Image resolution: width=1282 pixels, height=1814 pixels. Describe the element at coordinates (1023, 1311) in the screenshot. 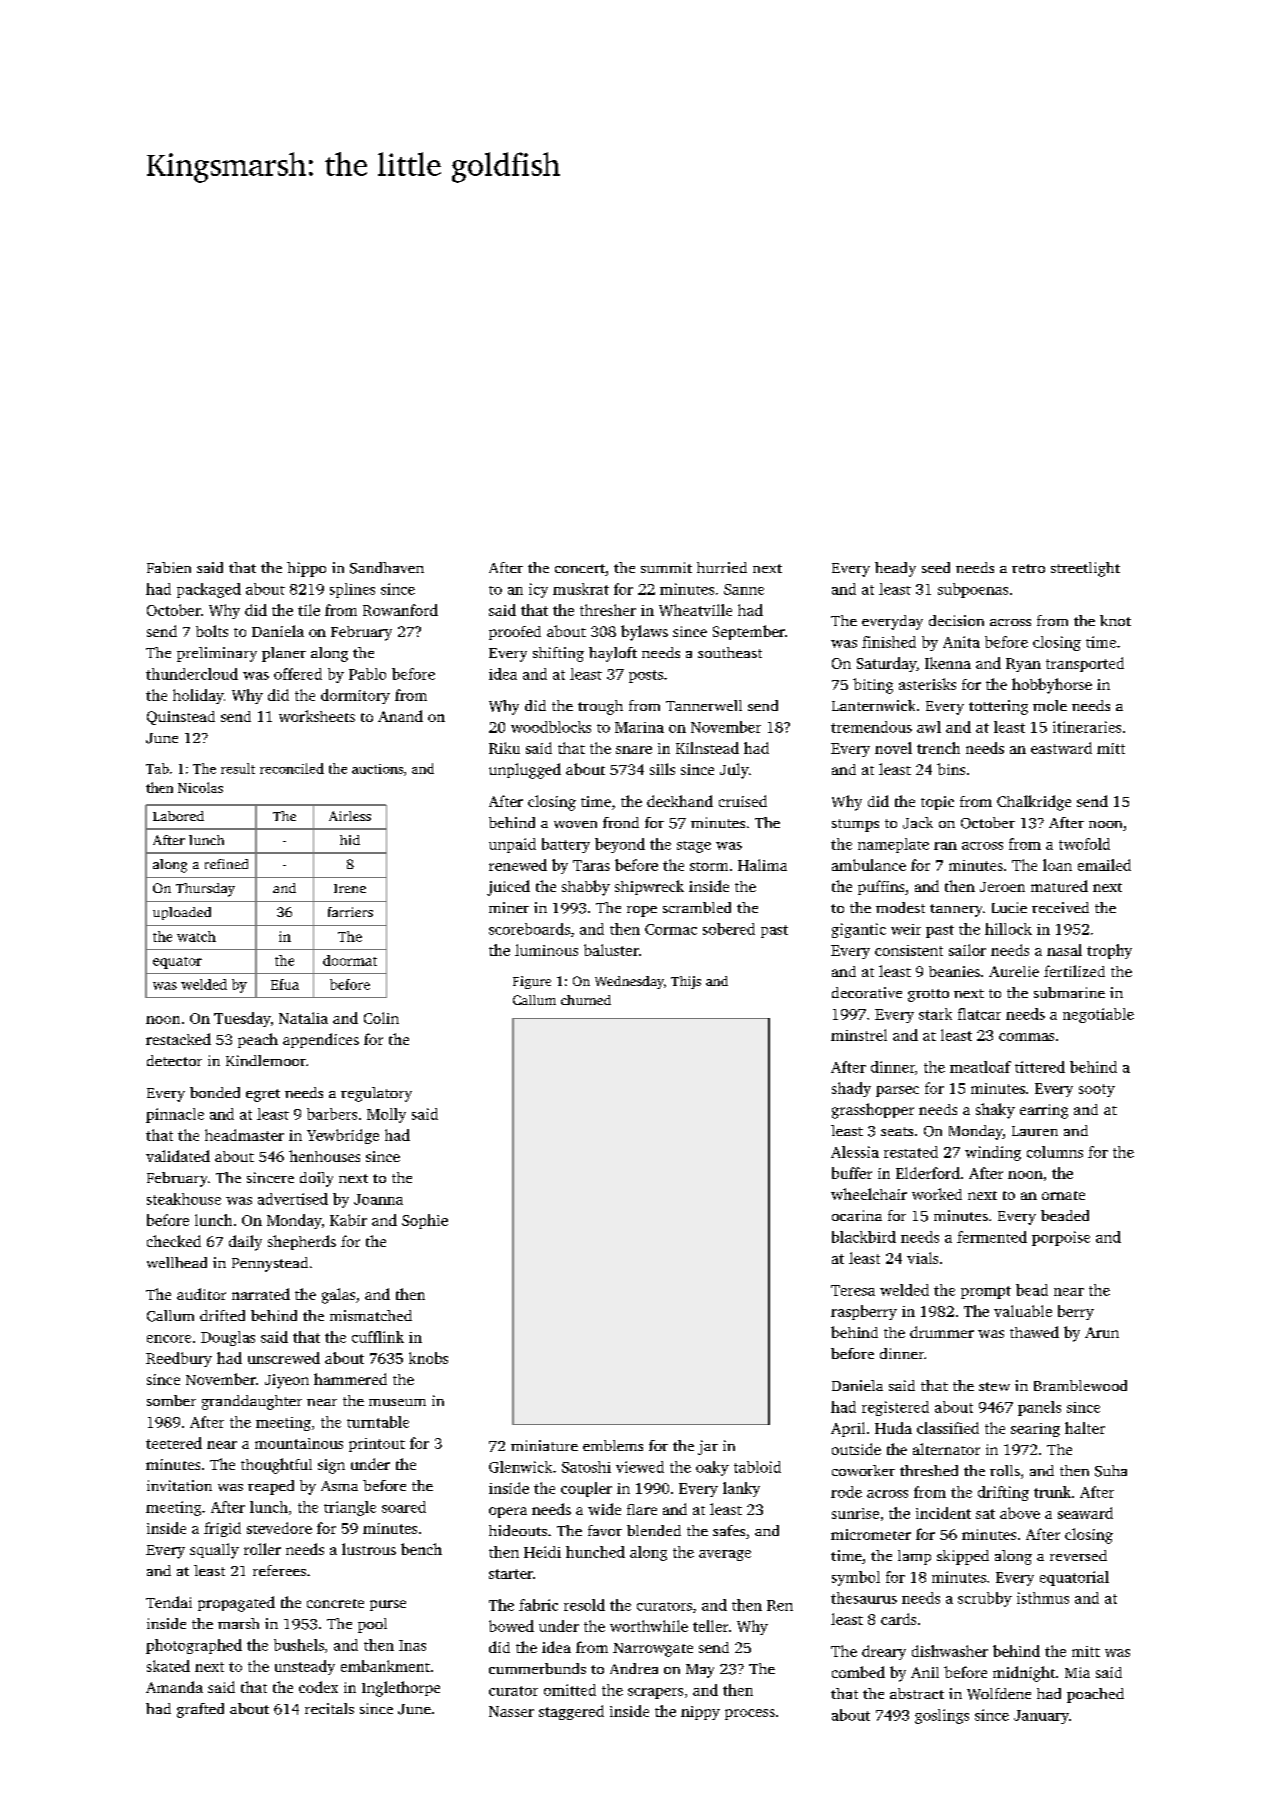

I see `valuable` at that location.
